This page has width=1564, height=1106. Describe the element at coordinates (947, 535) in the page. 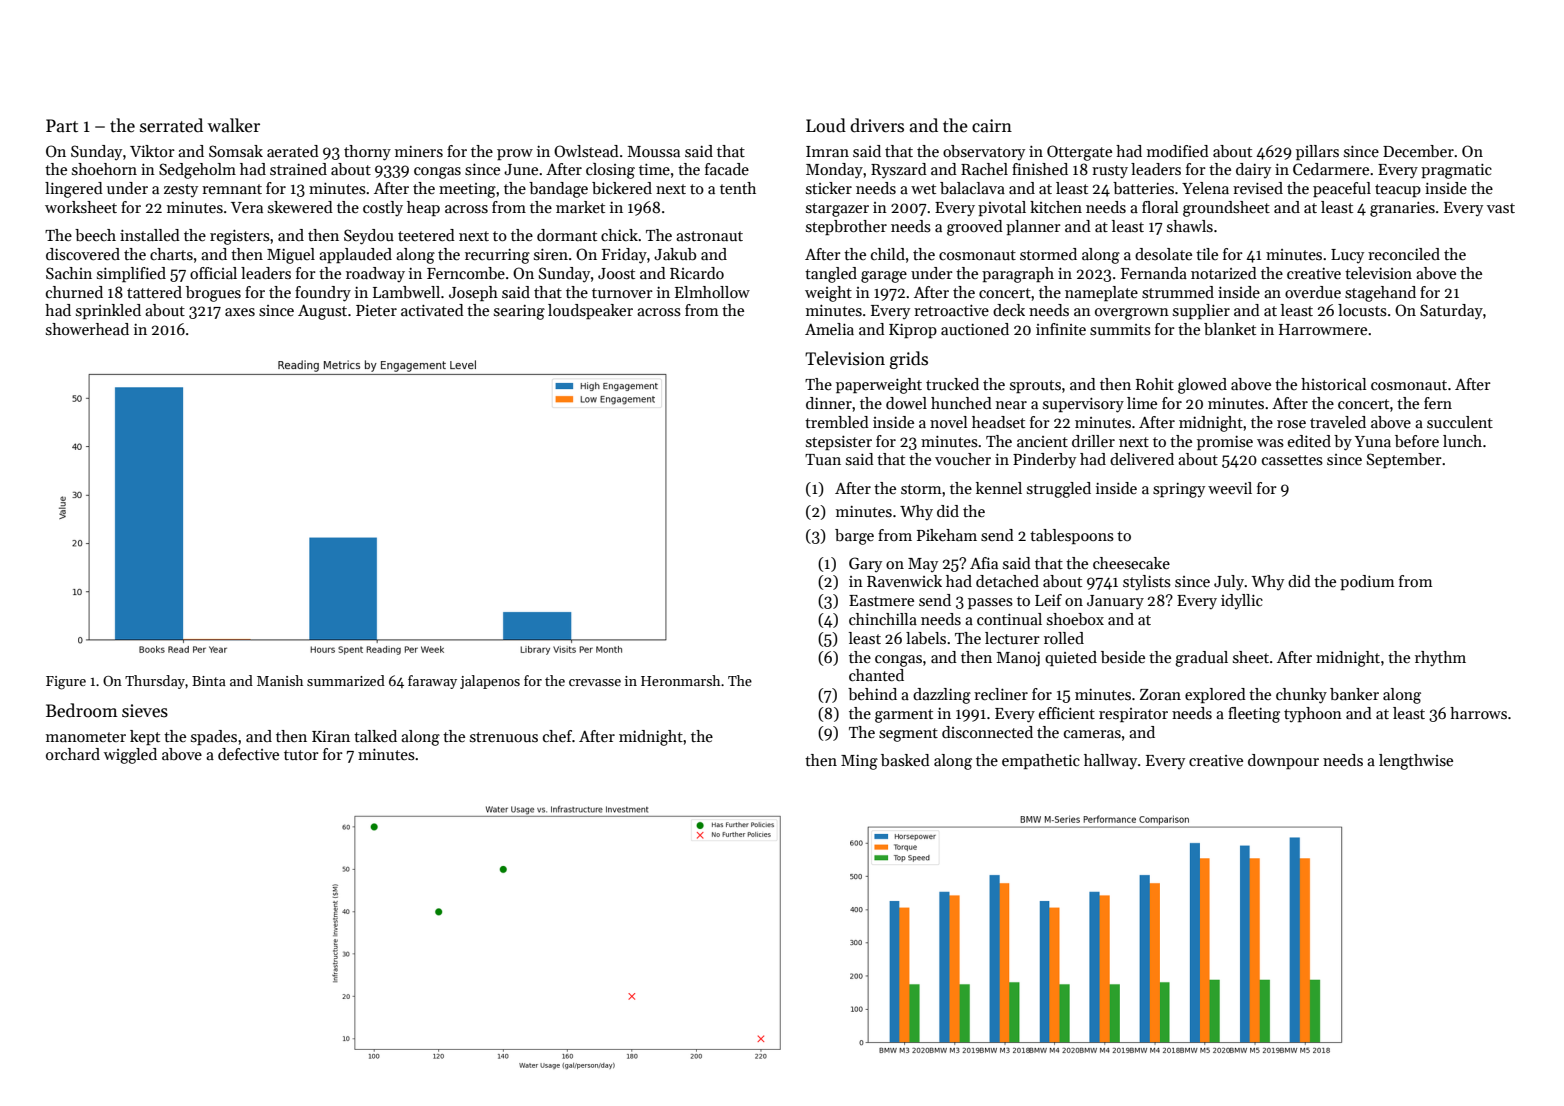

I see `Pikeham` at that location.
